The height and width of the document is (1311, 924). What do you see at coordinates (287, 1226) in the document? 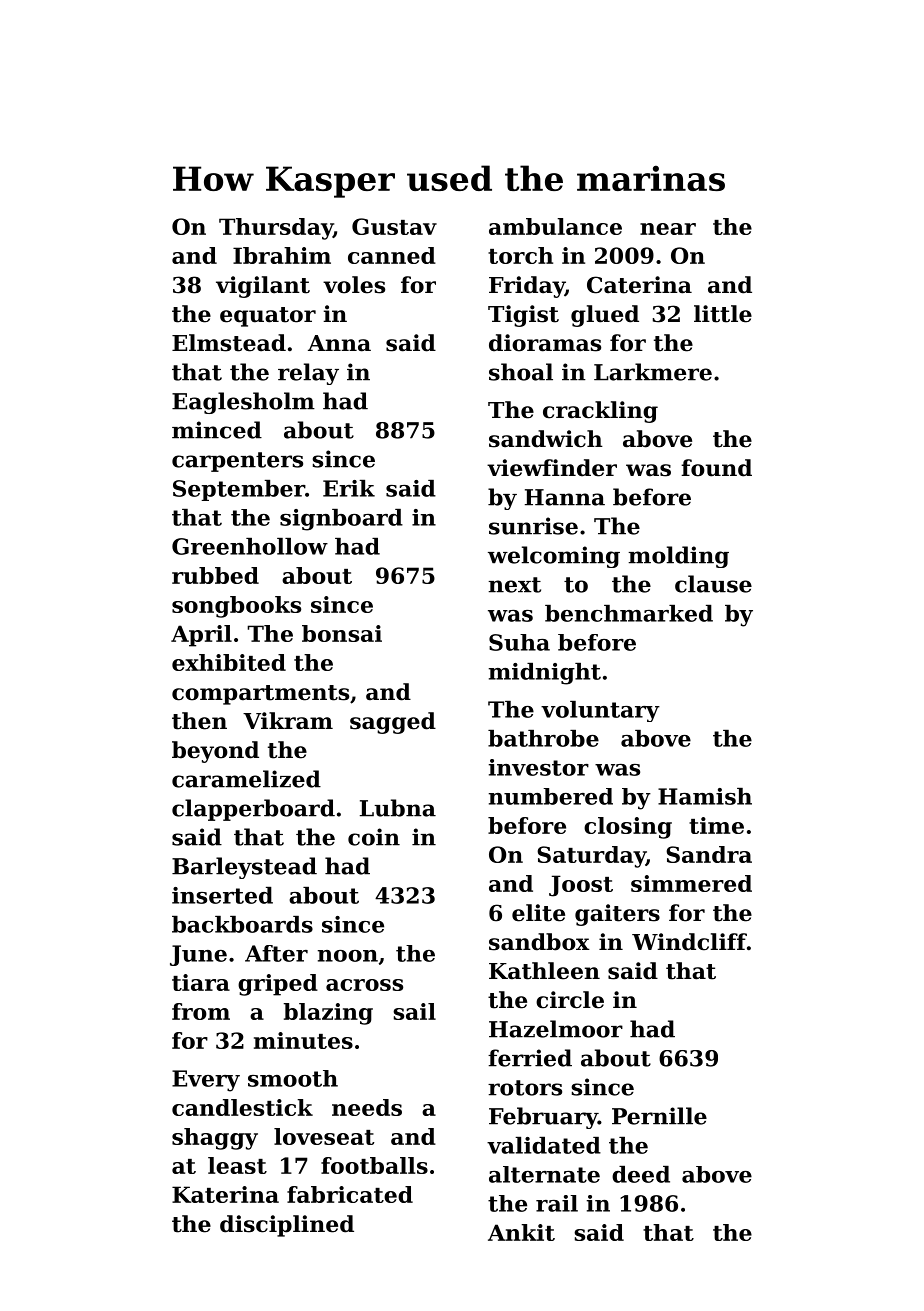
I see `disciplined` at bounding box center [287, 1226].
